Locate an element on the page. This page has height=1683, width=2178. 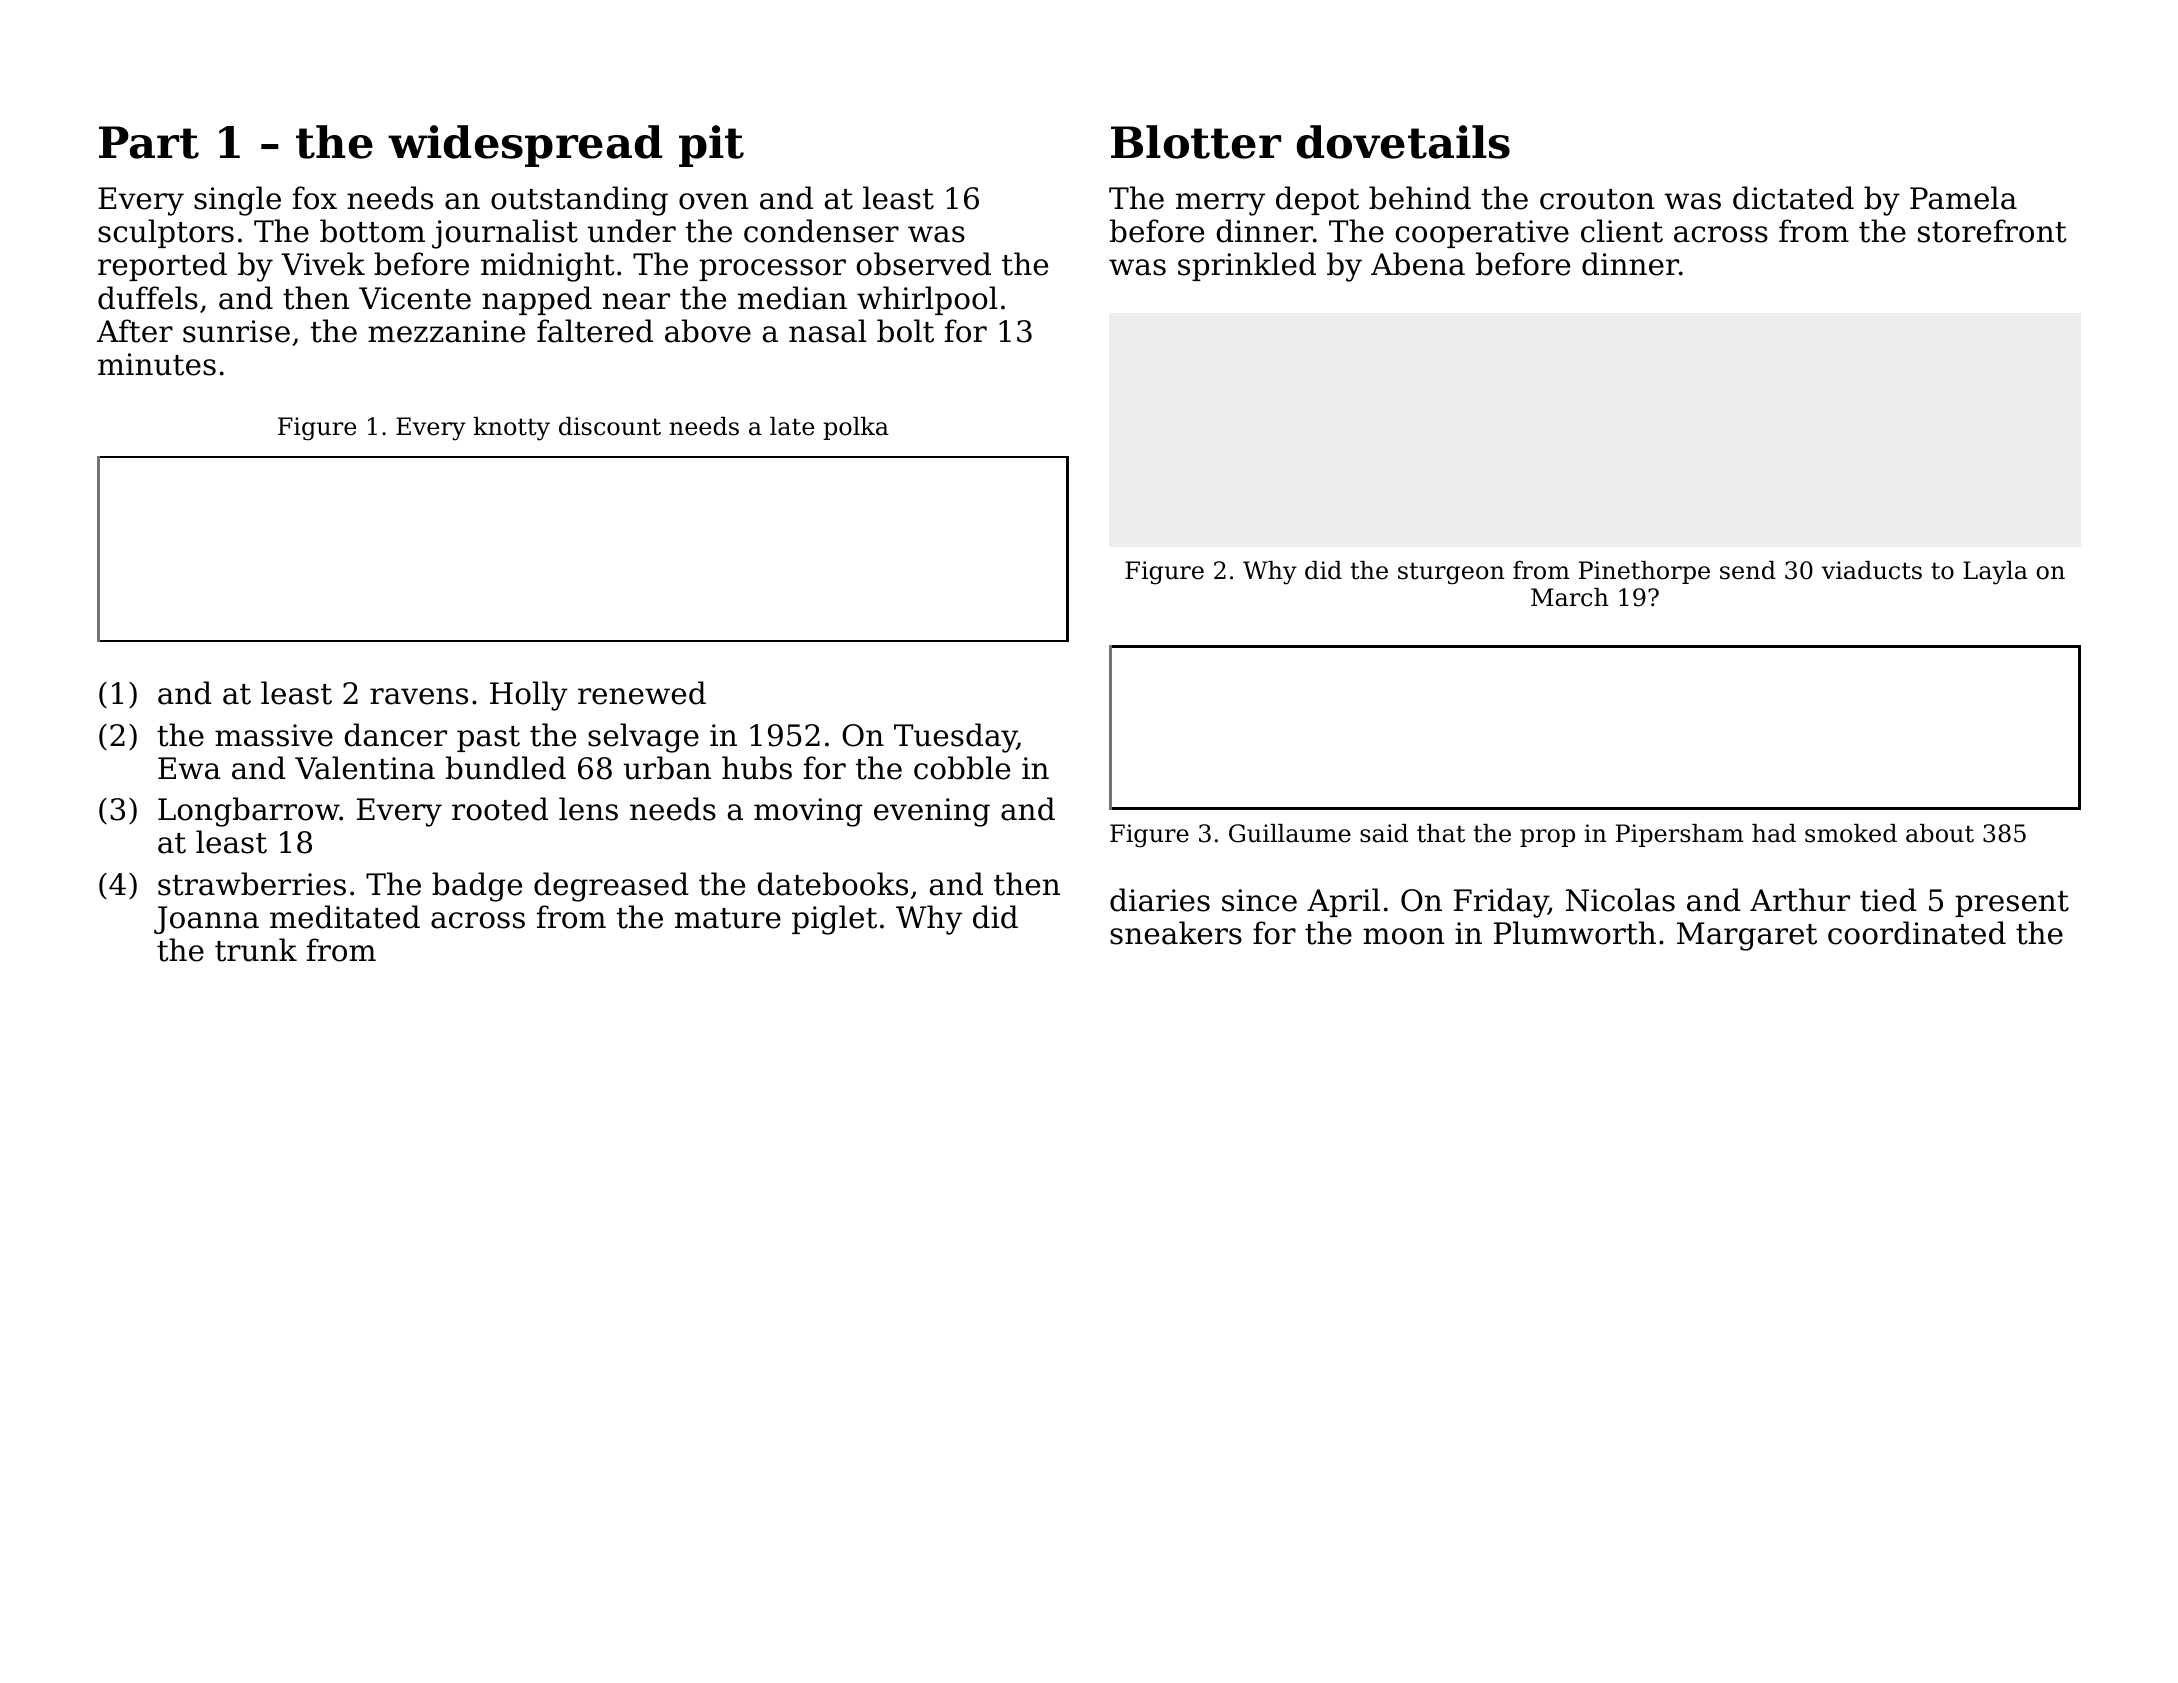
minutes is located at coordinates (157, 364).
